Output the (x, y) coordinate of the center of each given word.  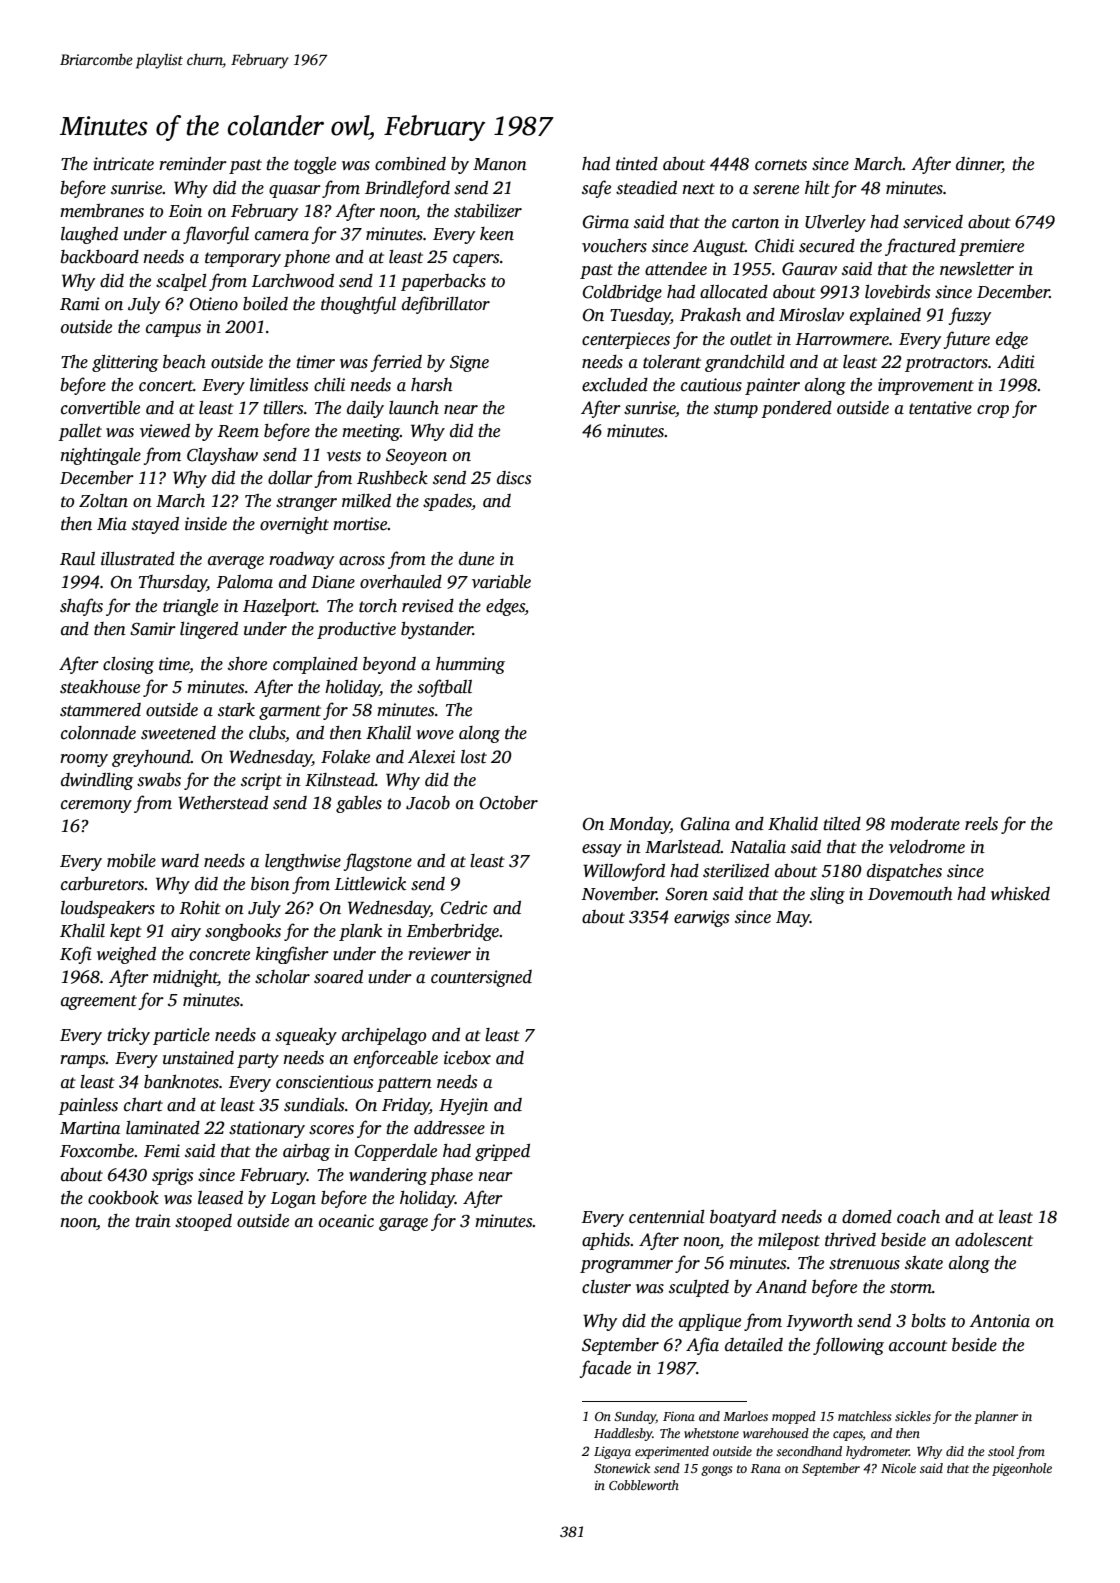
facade (605, 1369)
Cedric (464, 908)
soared (338, 977)
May (793, 919)
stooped (203, 1222)
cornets (781, 165)
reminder (193, 164)
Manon (500, 164)
